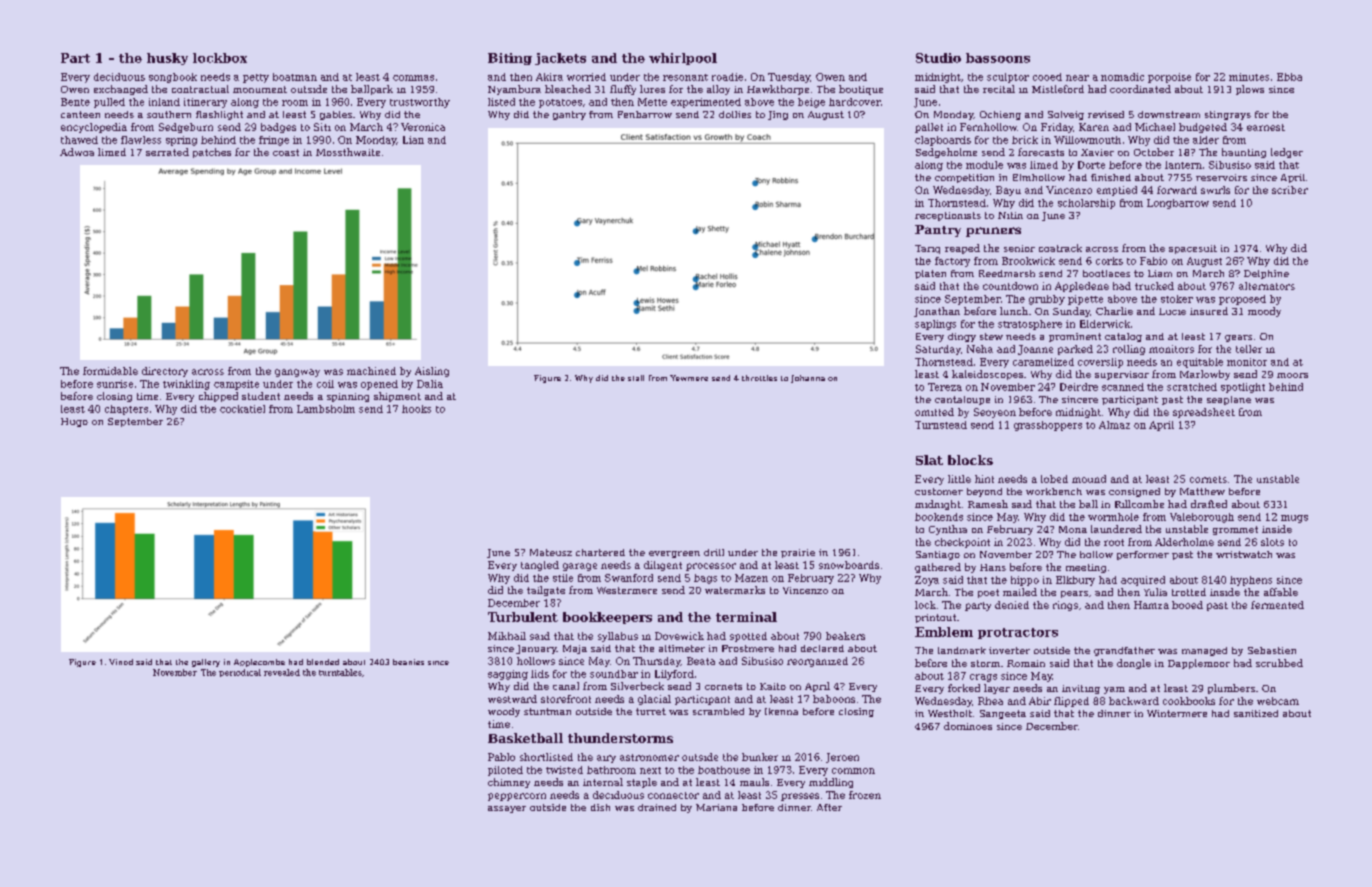  Describe the element at coordinates (74, 422) in the screenshot. I see `Hugo` at that location.
